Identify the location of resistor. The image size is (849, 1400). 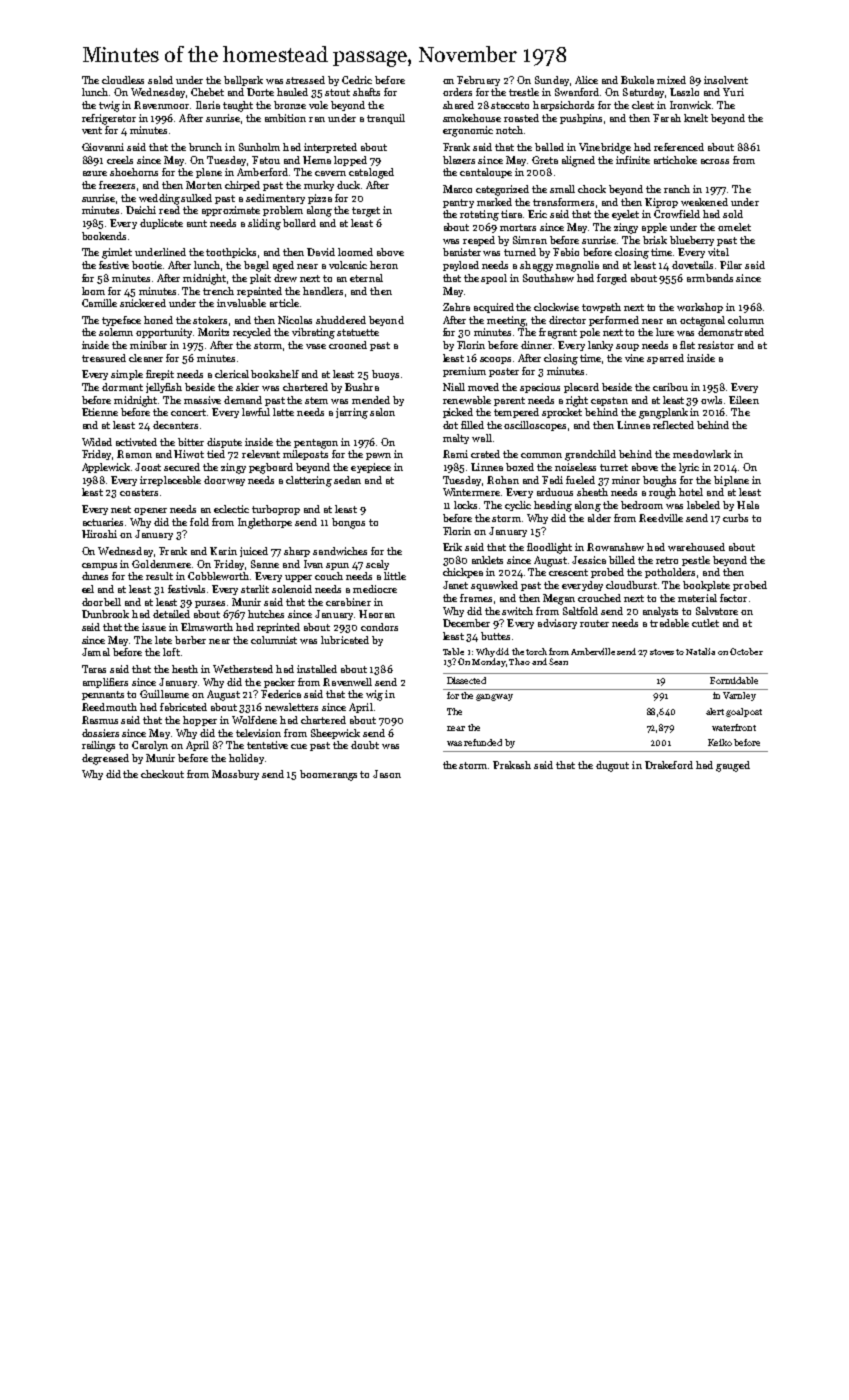
(716, 345).
